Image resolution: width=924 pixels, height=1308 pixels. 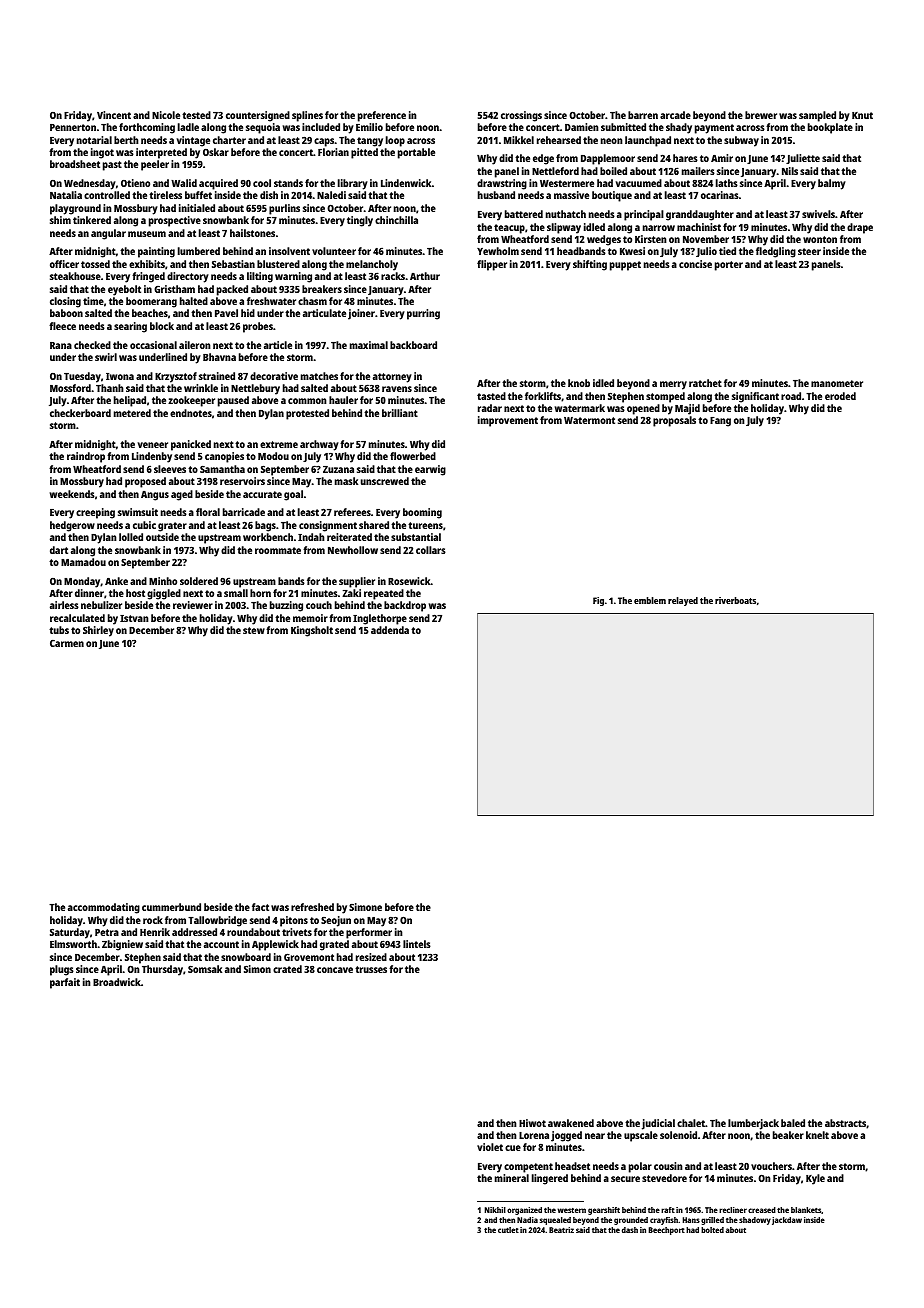 I want to click on Pennerton, so click(x=73, y=127).
